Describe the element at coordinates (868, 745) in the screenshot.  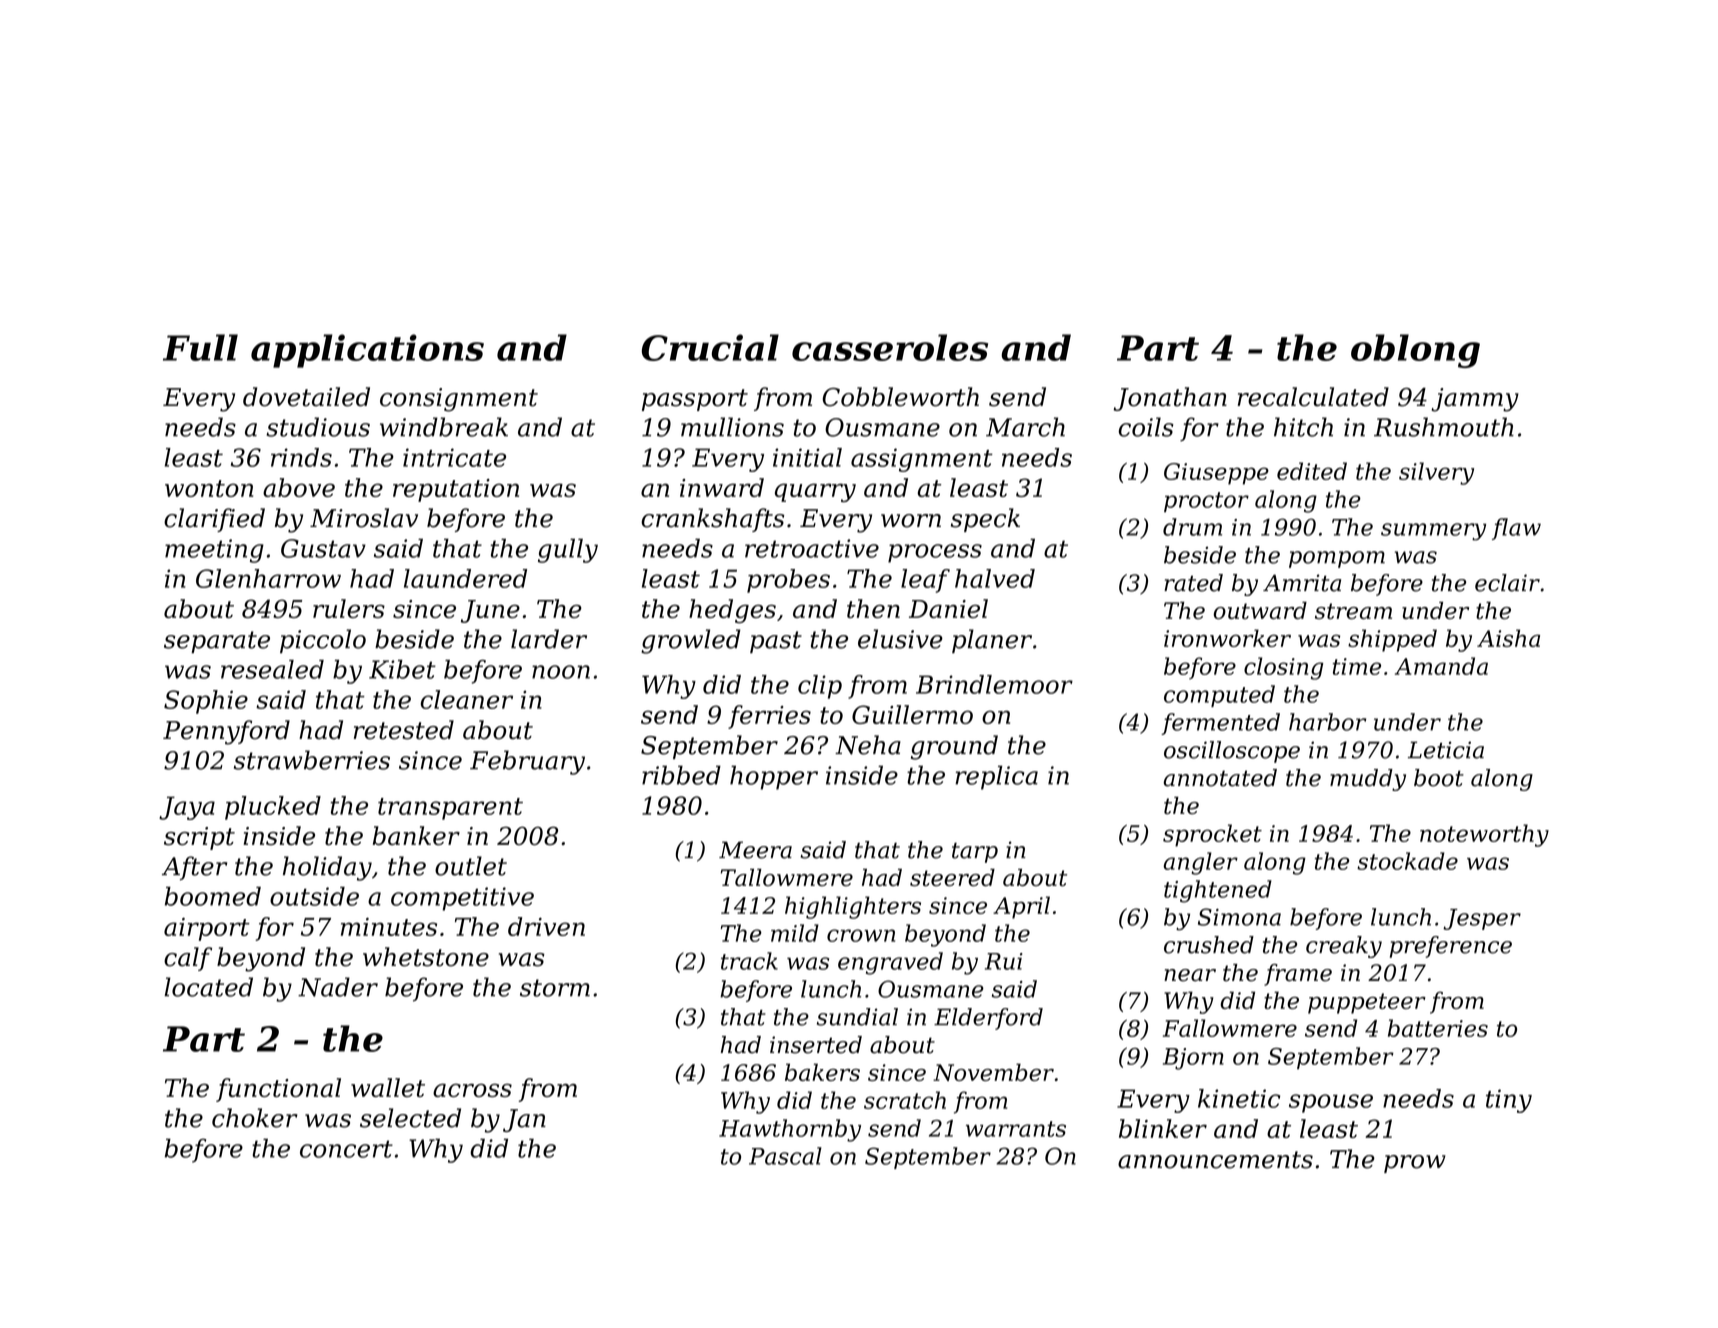
I see `Neha` at that location.
